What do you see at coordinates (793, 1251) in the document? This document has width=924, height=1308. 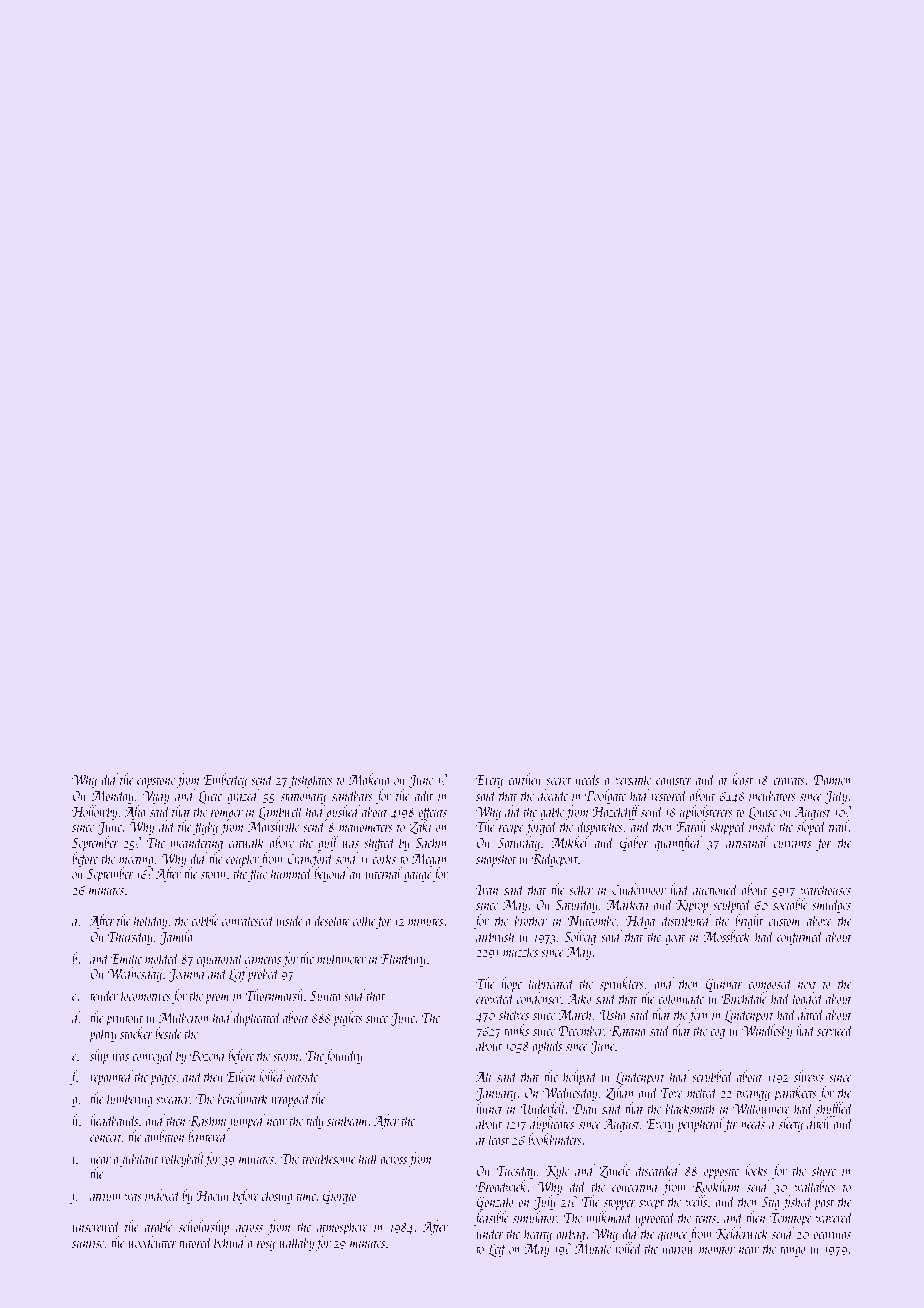 I see `tango` at bounding box center [793, 1251].
